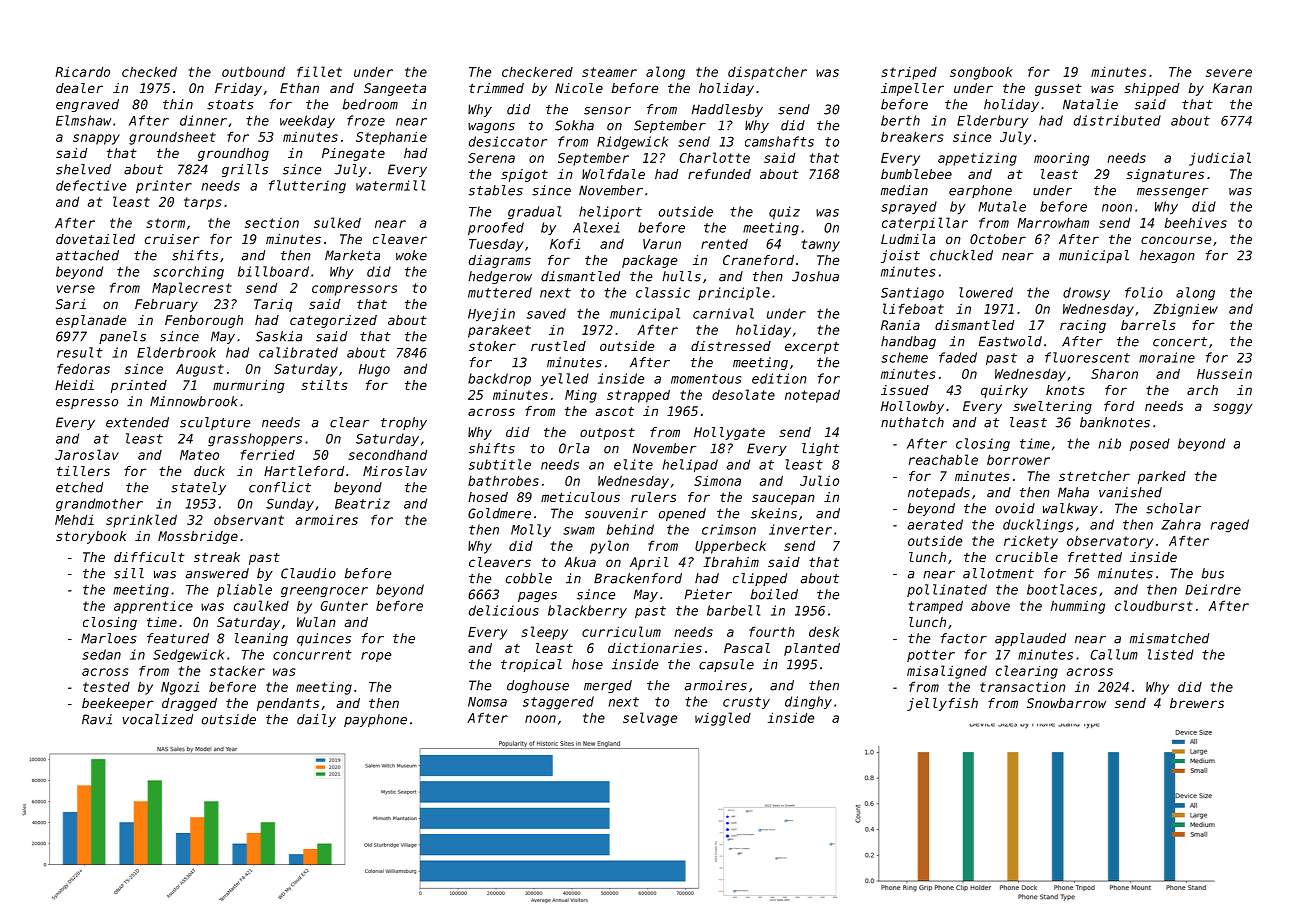 The height and width of the document is (924, 1308). Describe the element at coordinates (203, 120) in the document. I see `dinner` at that location.
